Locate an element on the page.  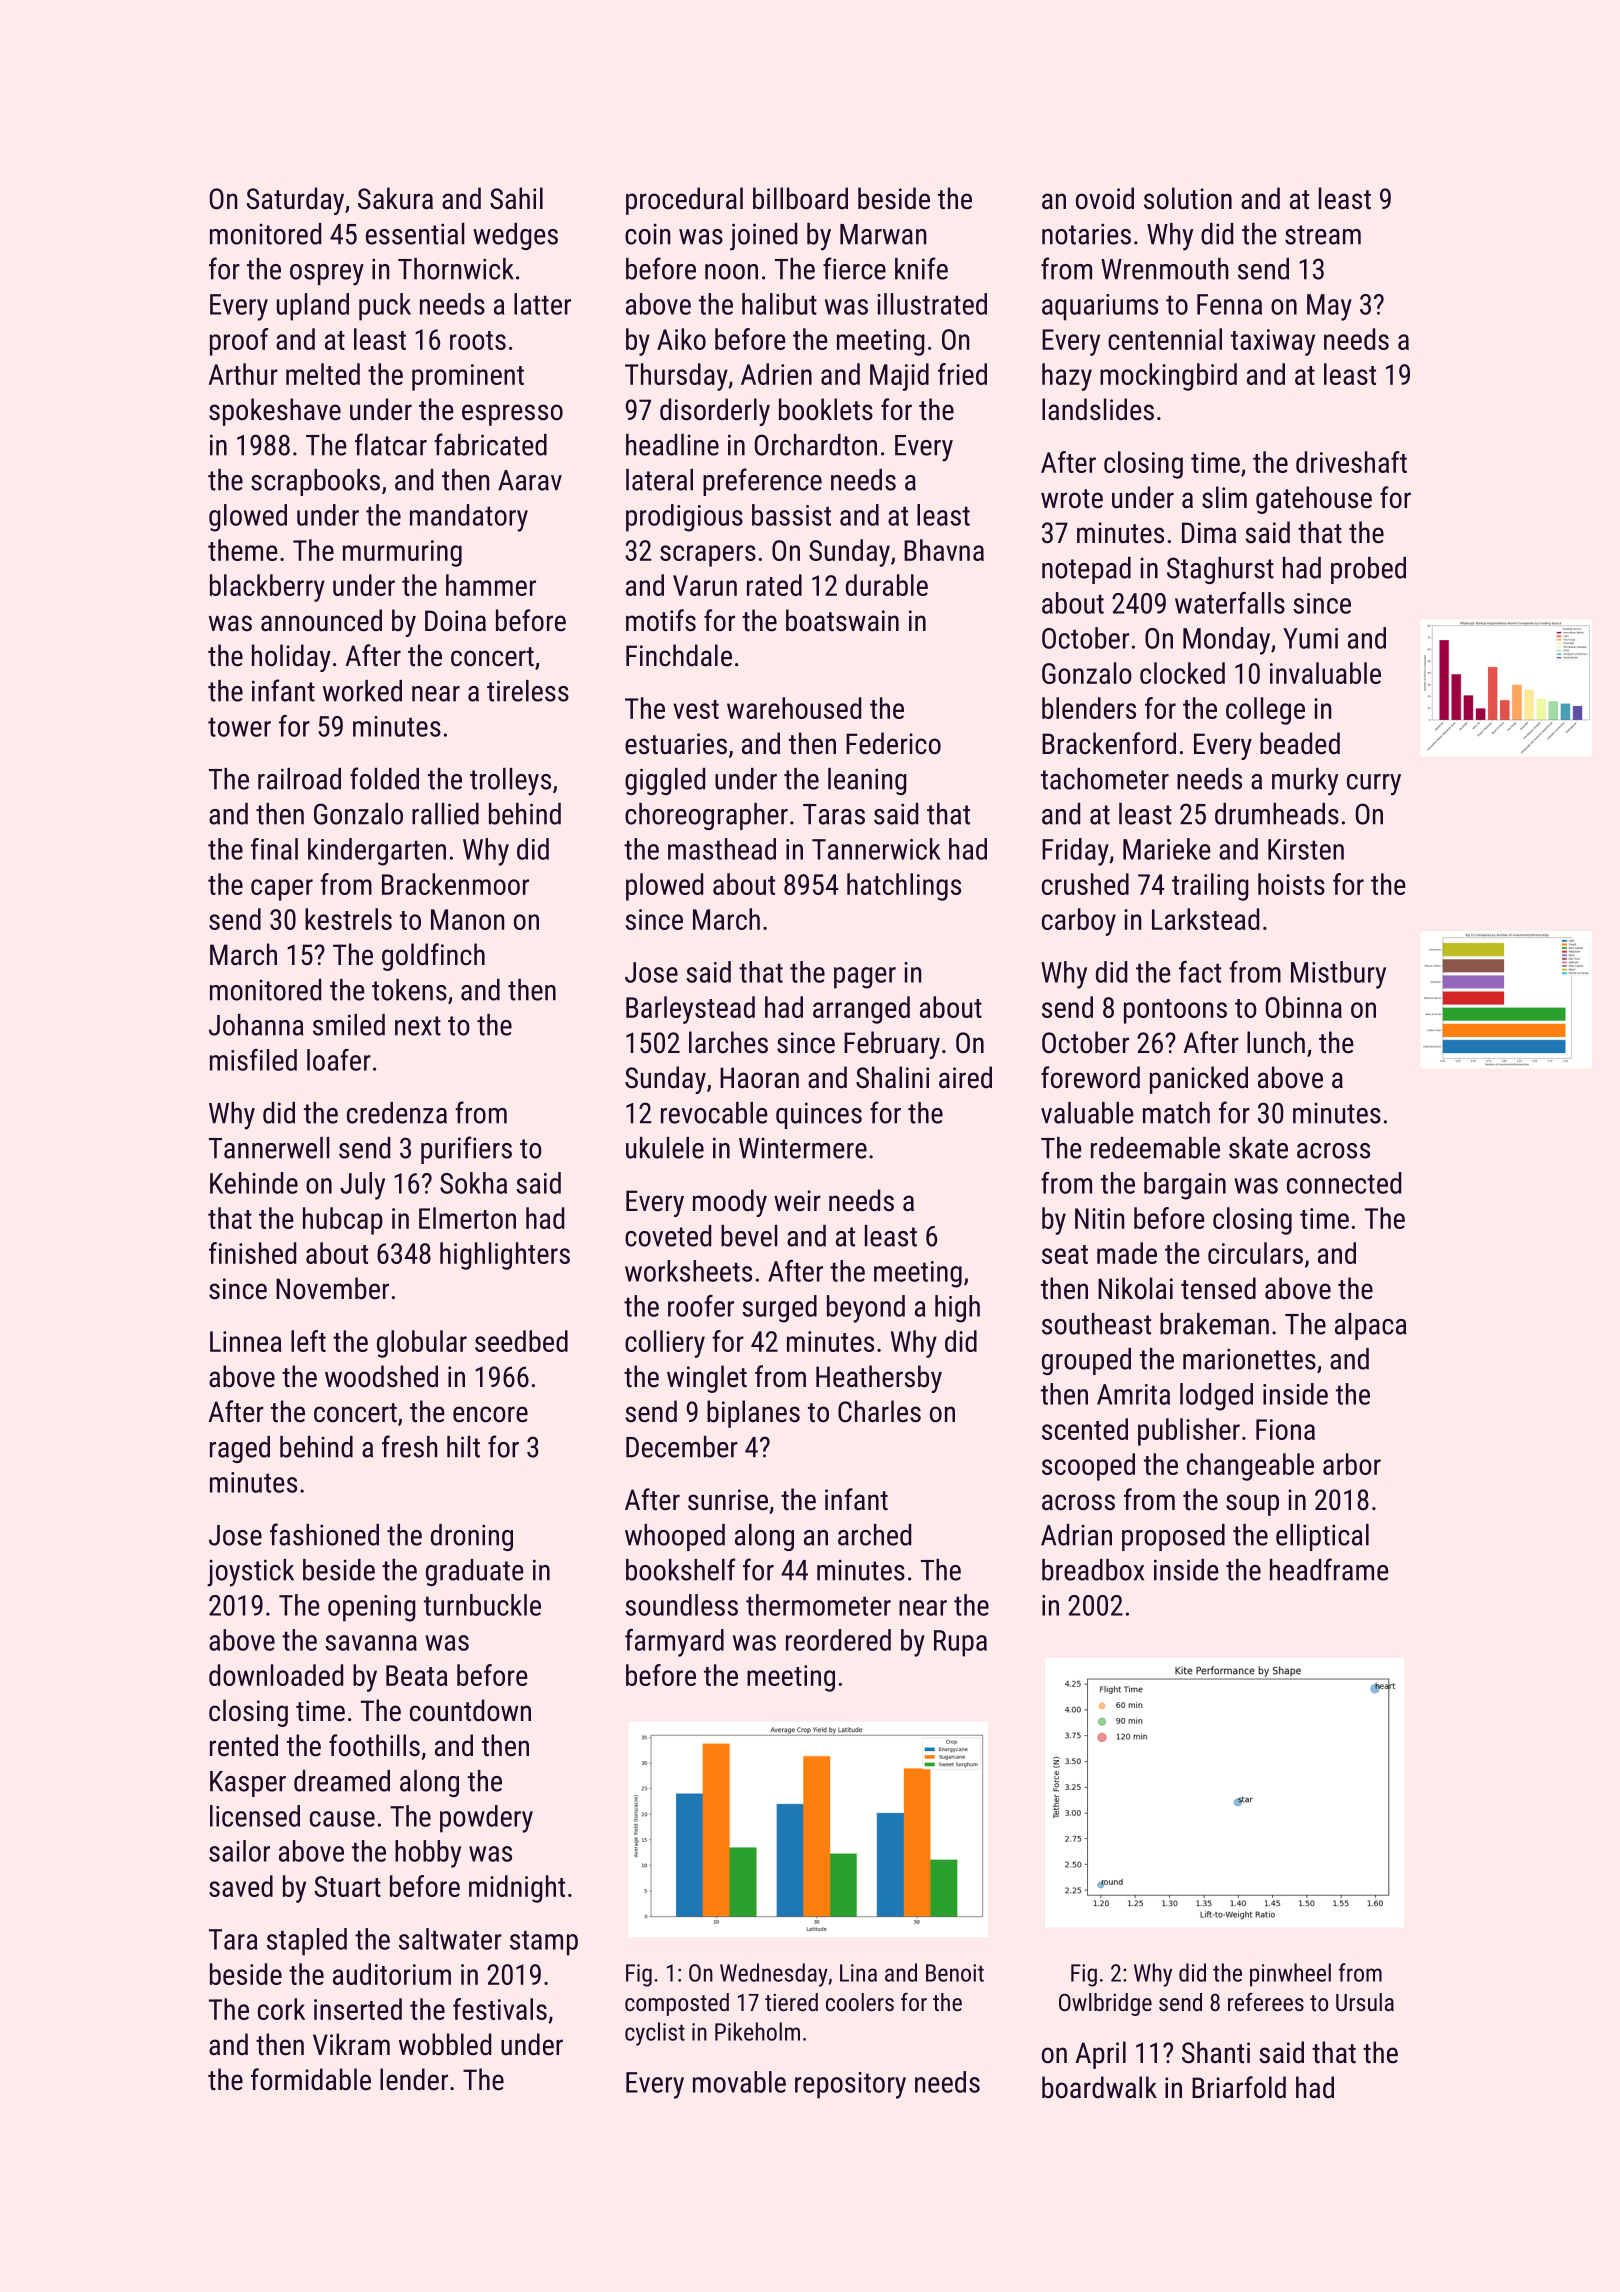
spokeshave is located at coordinates (275, 412).
